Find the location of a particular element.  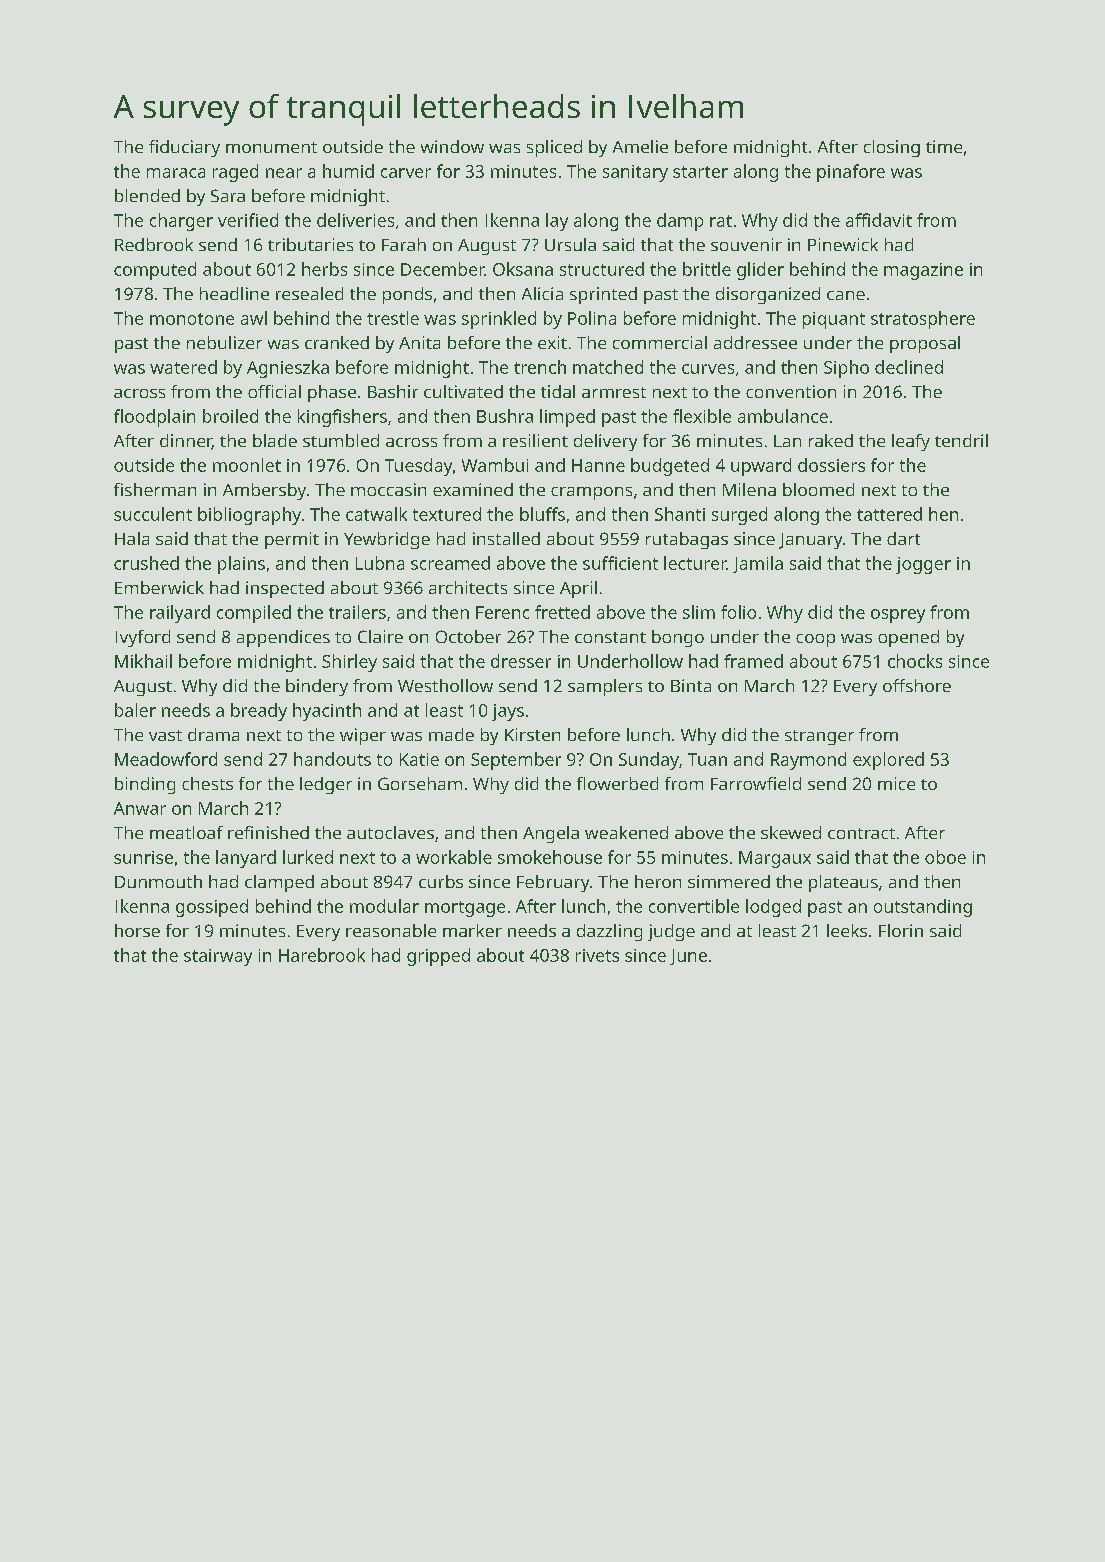

Mikhail is located at coordinates (143, 661).
